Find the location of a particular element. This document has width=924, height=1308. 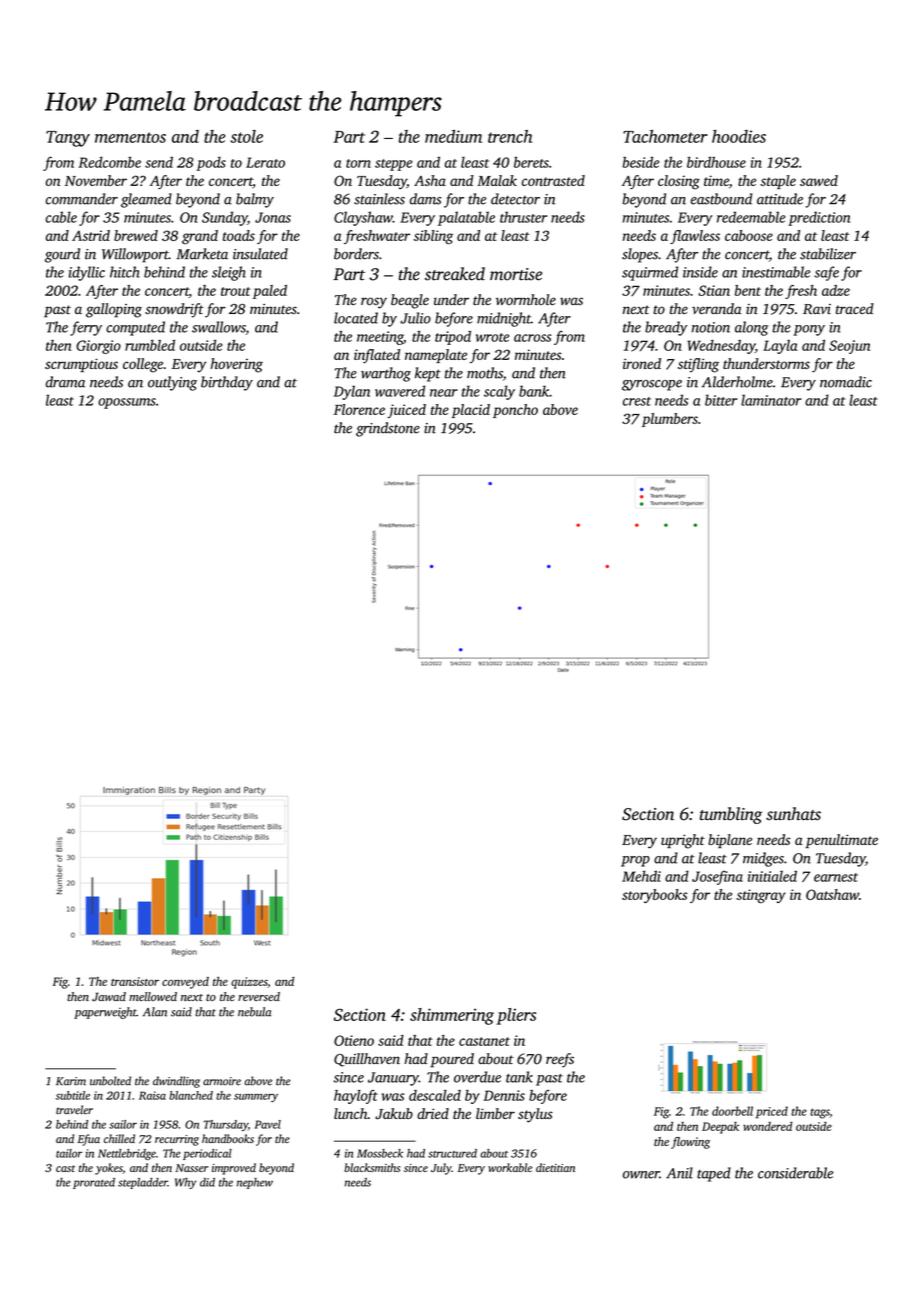

wormhole is located at coordinates (526, 299).
